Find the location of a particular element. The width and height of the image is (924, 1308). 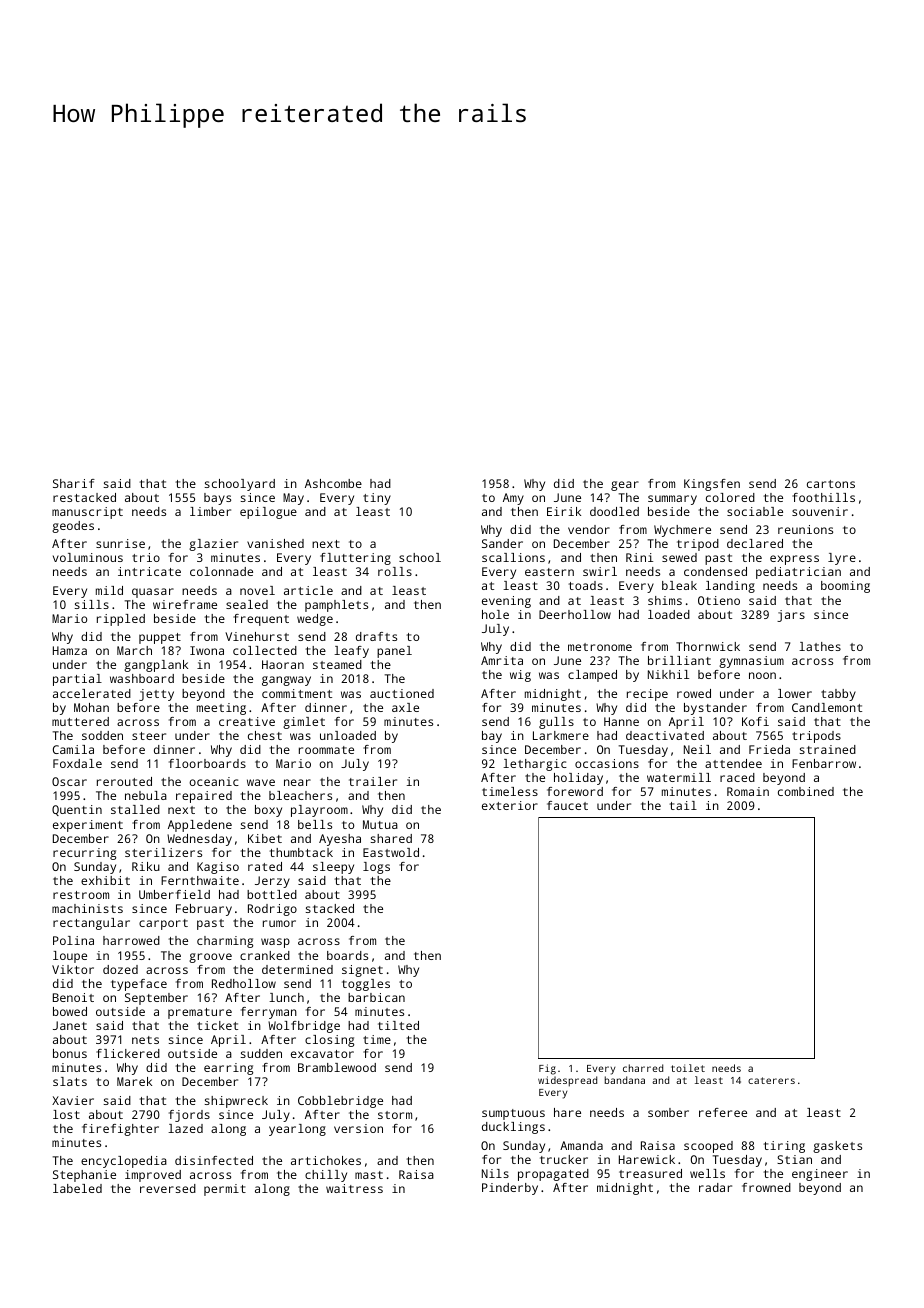

gangway is located at coordinates (286, 681).
